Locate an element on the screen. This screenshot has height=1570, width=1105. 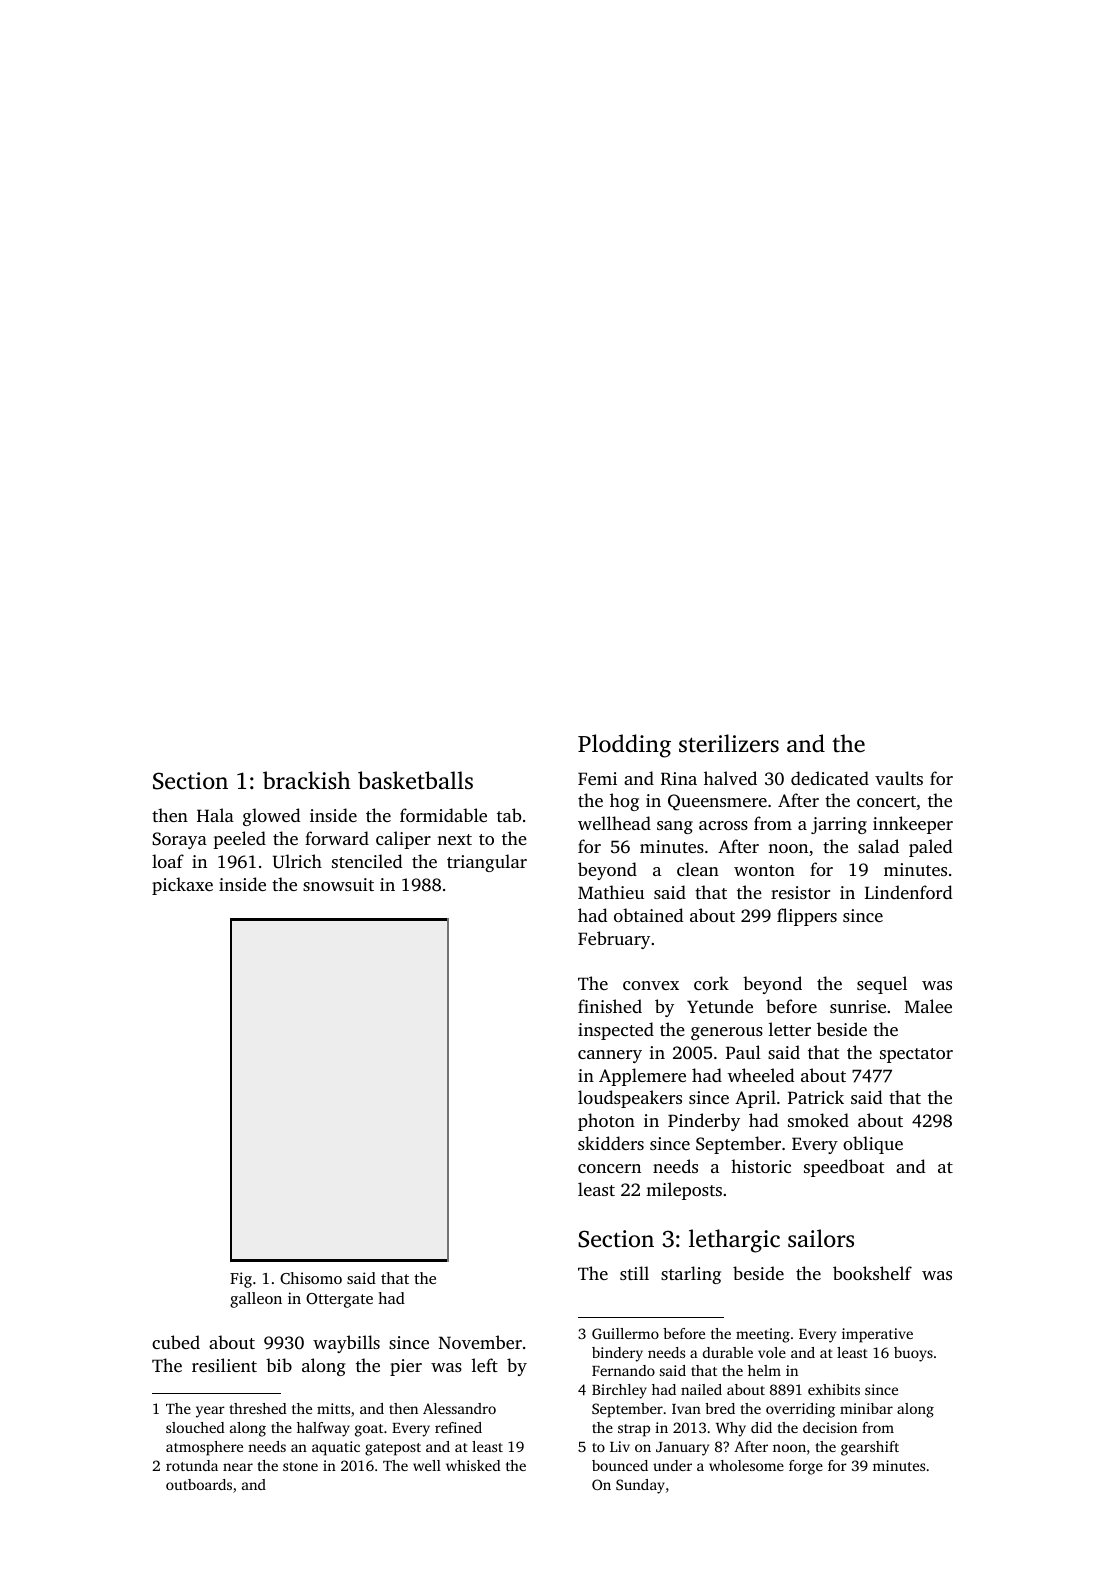
Chisomo is located at coordinates (311, 1278).
